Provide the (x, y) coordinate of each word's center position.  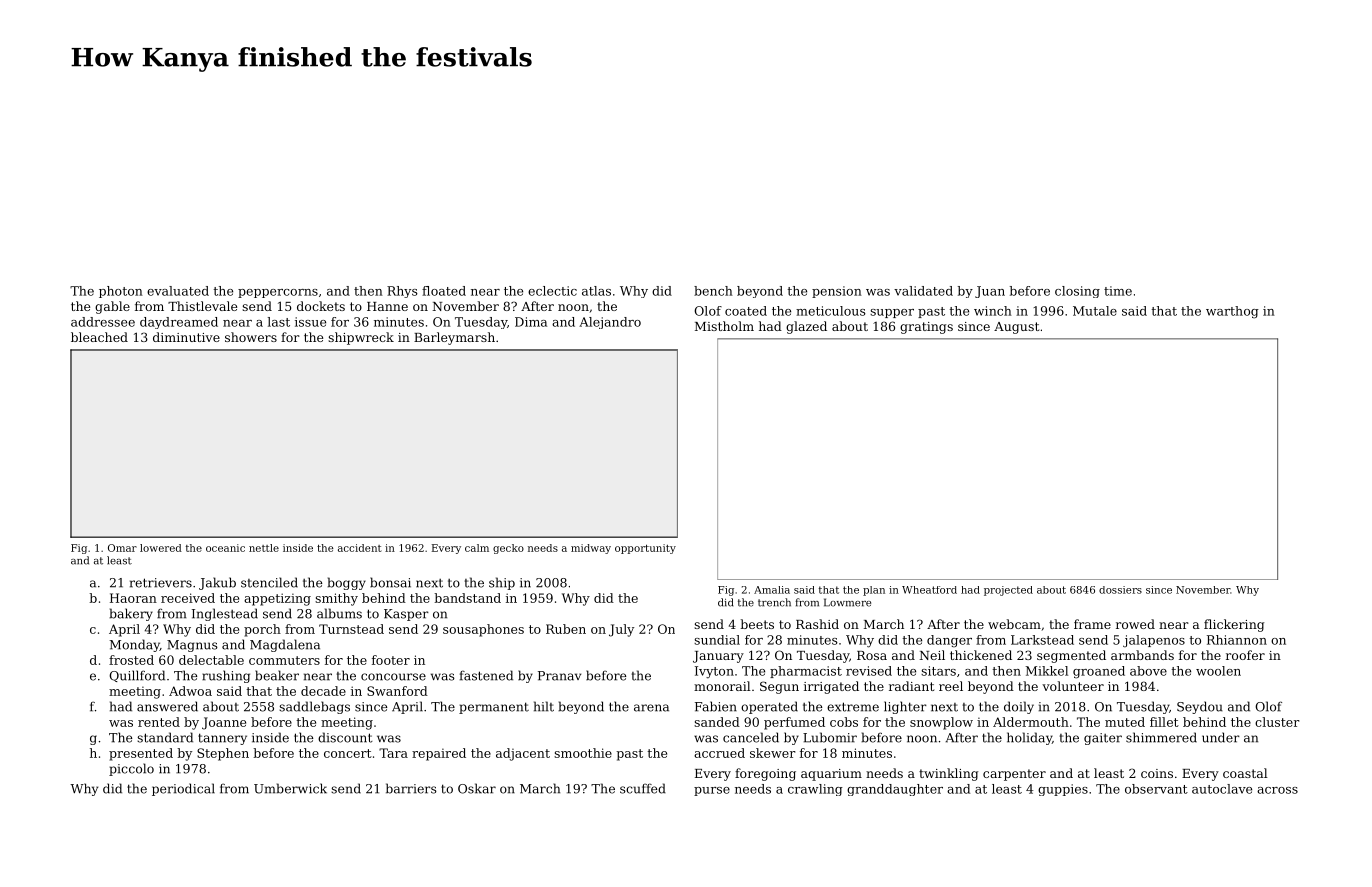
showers (251, 337)
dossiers (1120, 590)
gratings (926, 328)
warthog (1232, 312)
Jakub (217, 583)
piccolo (131, 769)
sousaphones (483, 630)
